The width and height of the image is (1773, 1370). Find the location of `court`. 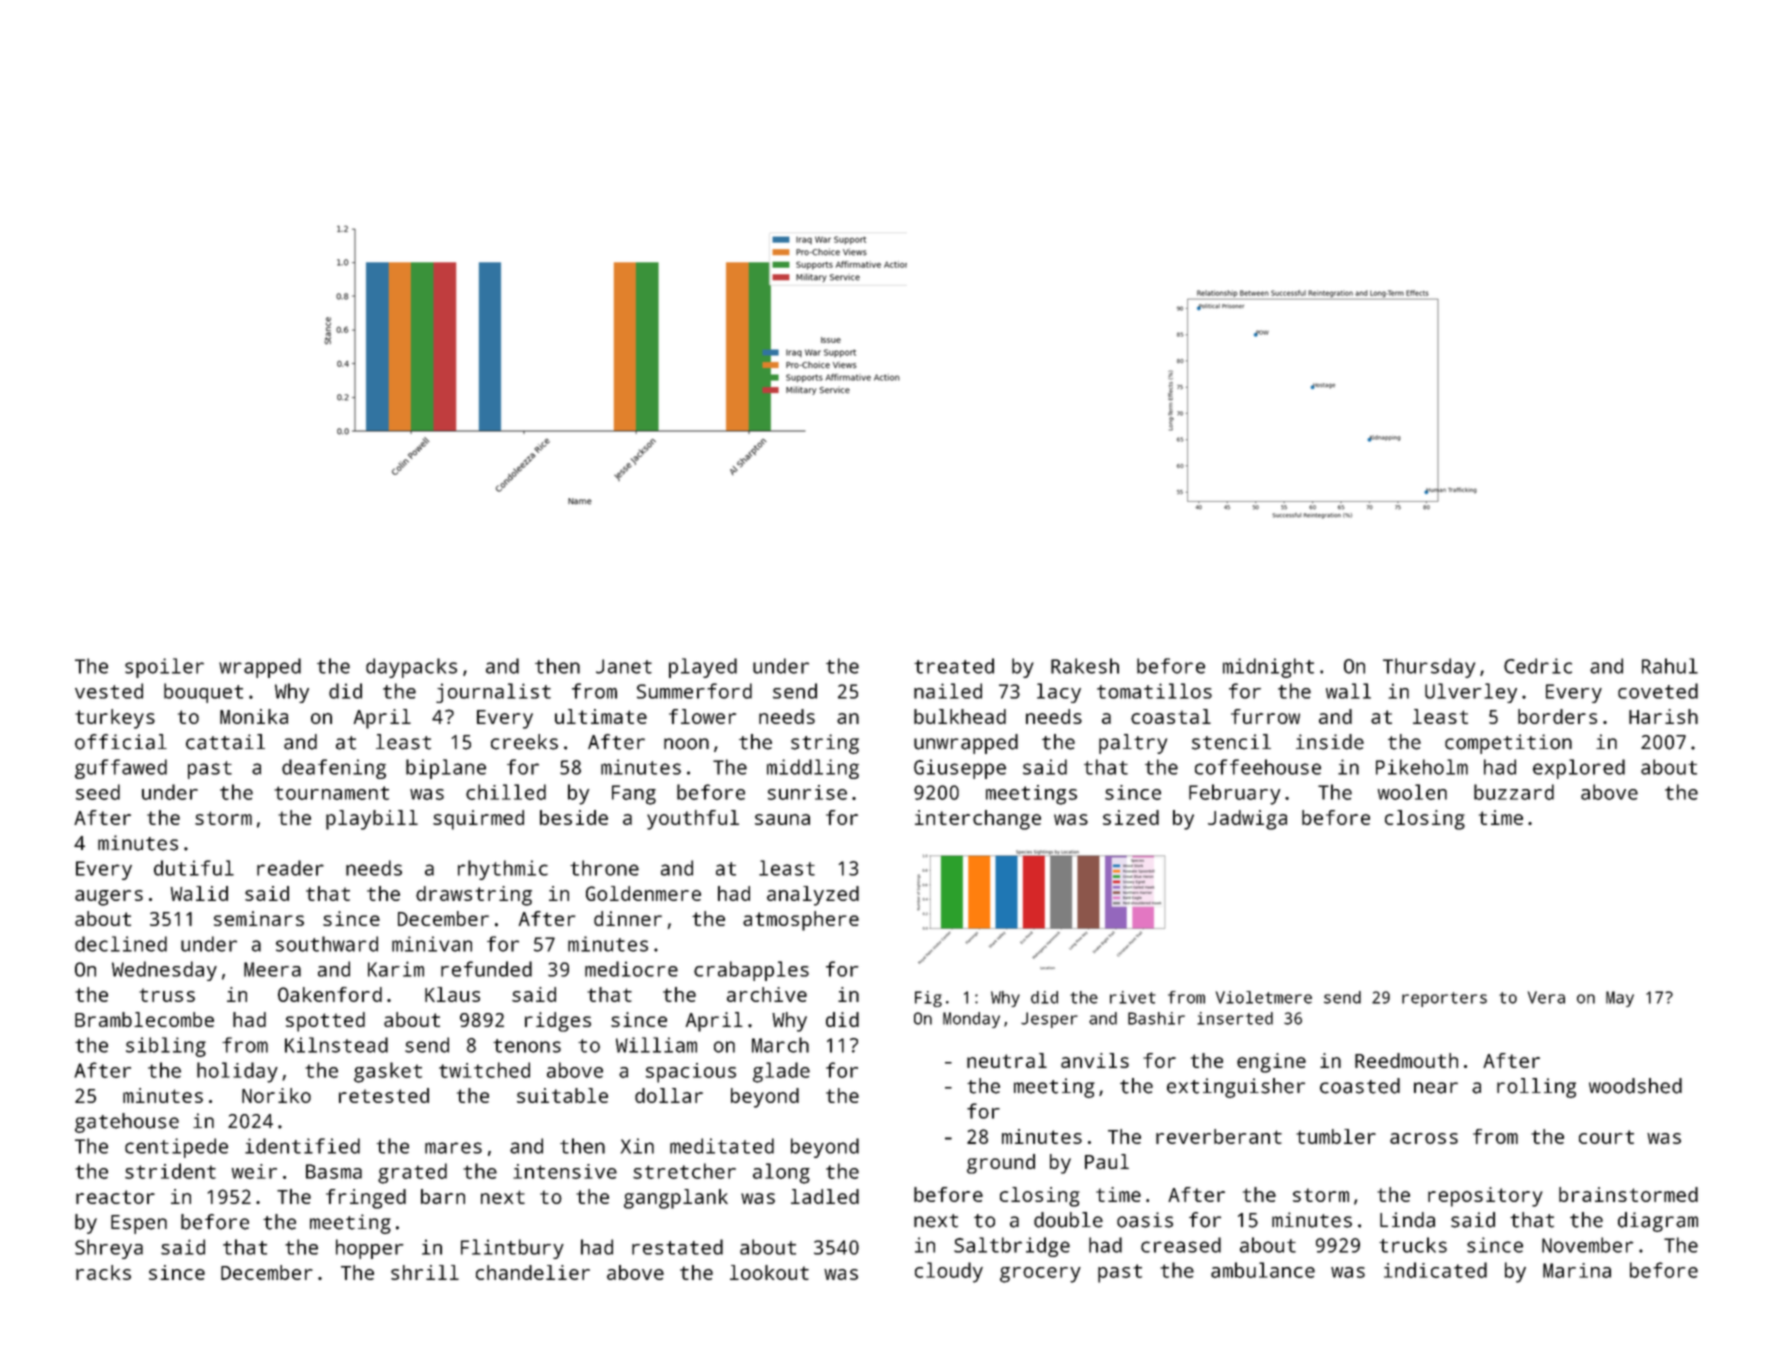

court is located at coordinates (1606, 1137).
